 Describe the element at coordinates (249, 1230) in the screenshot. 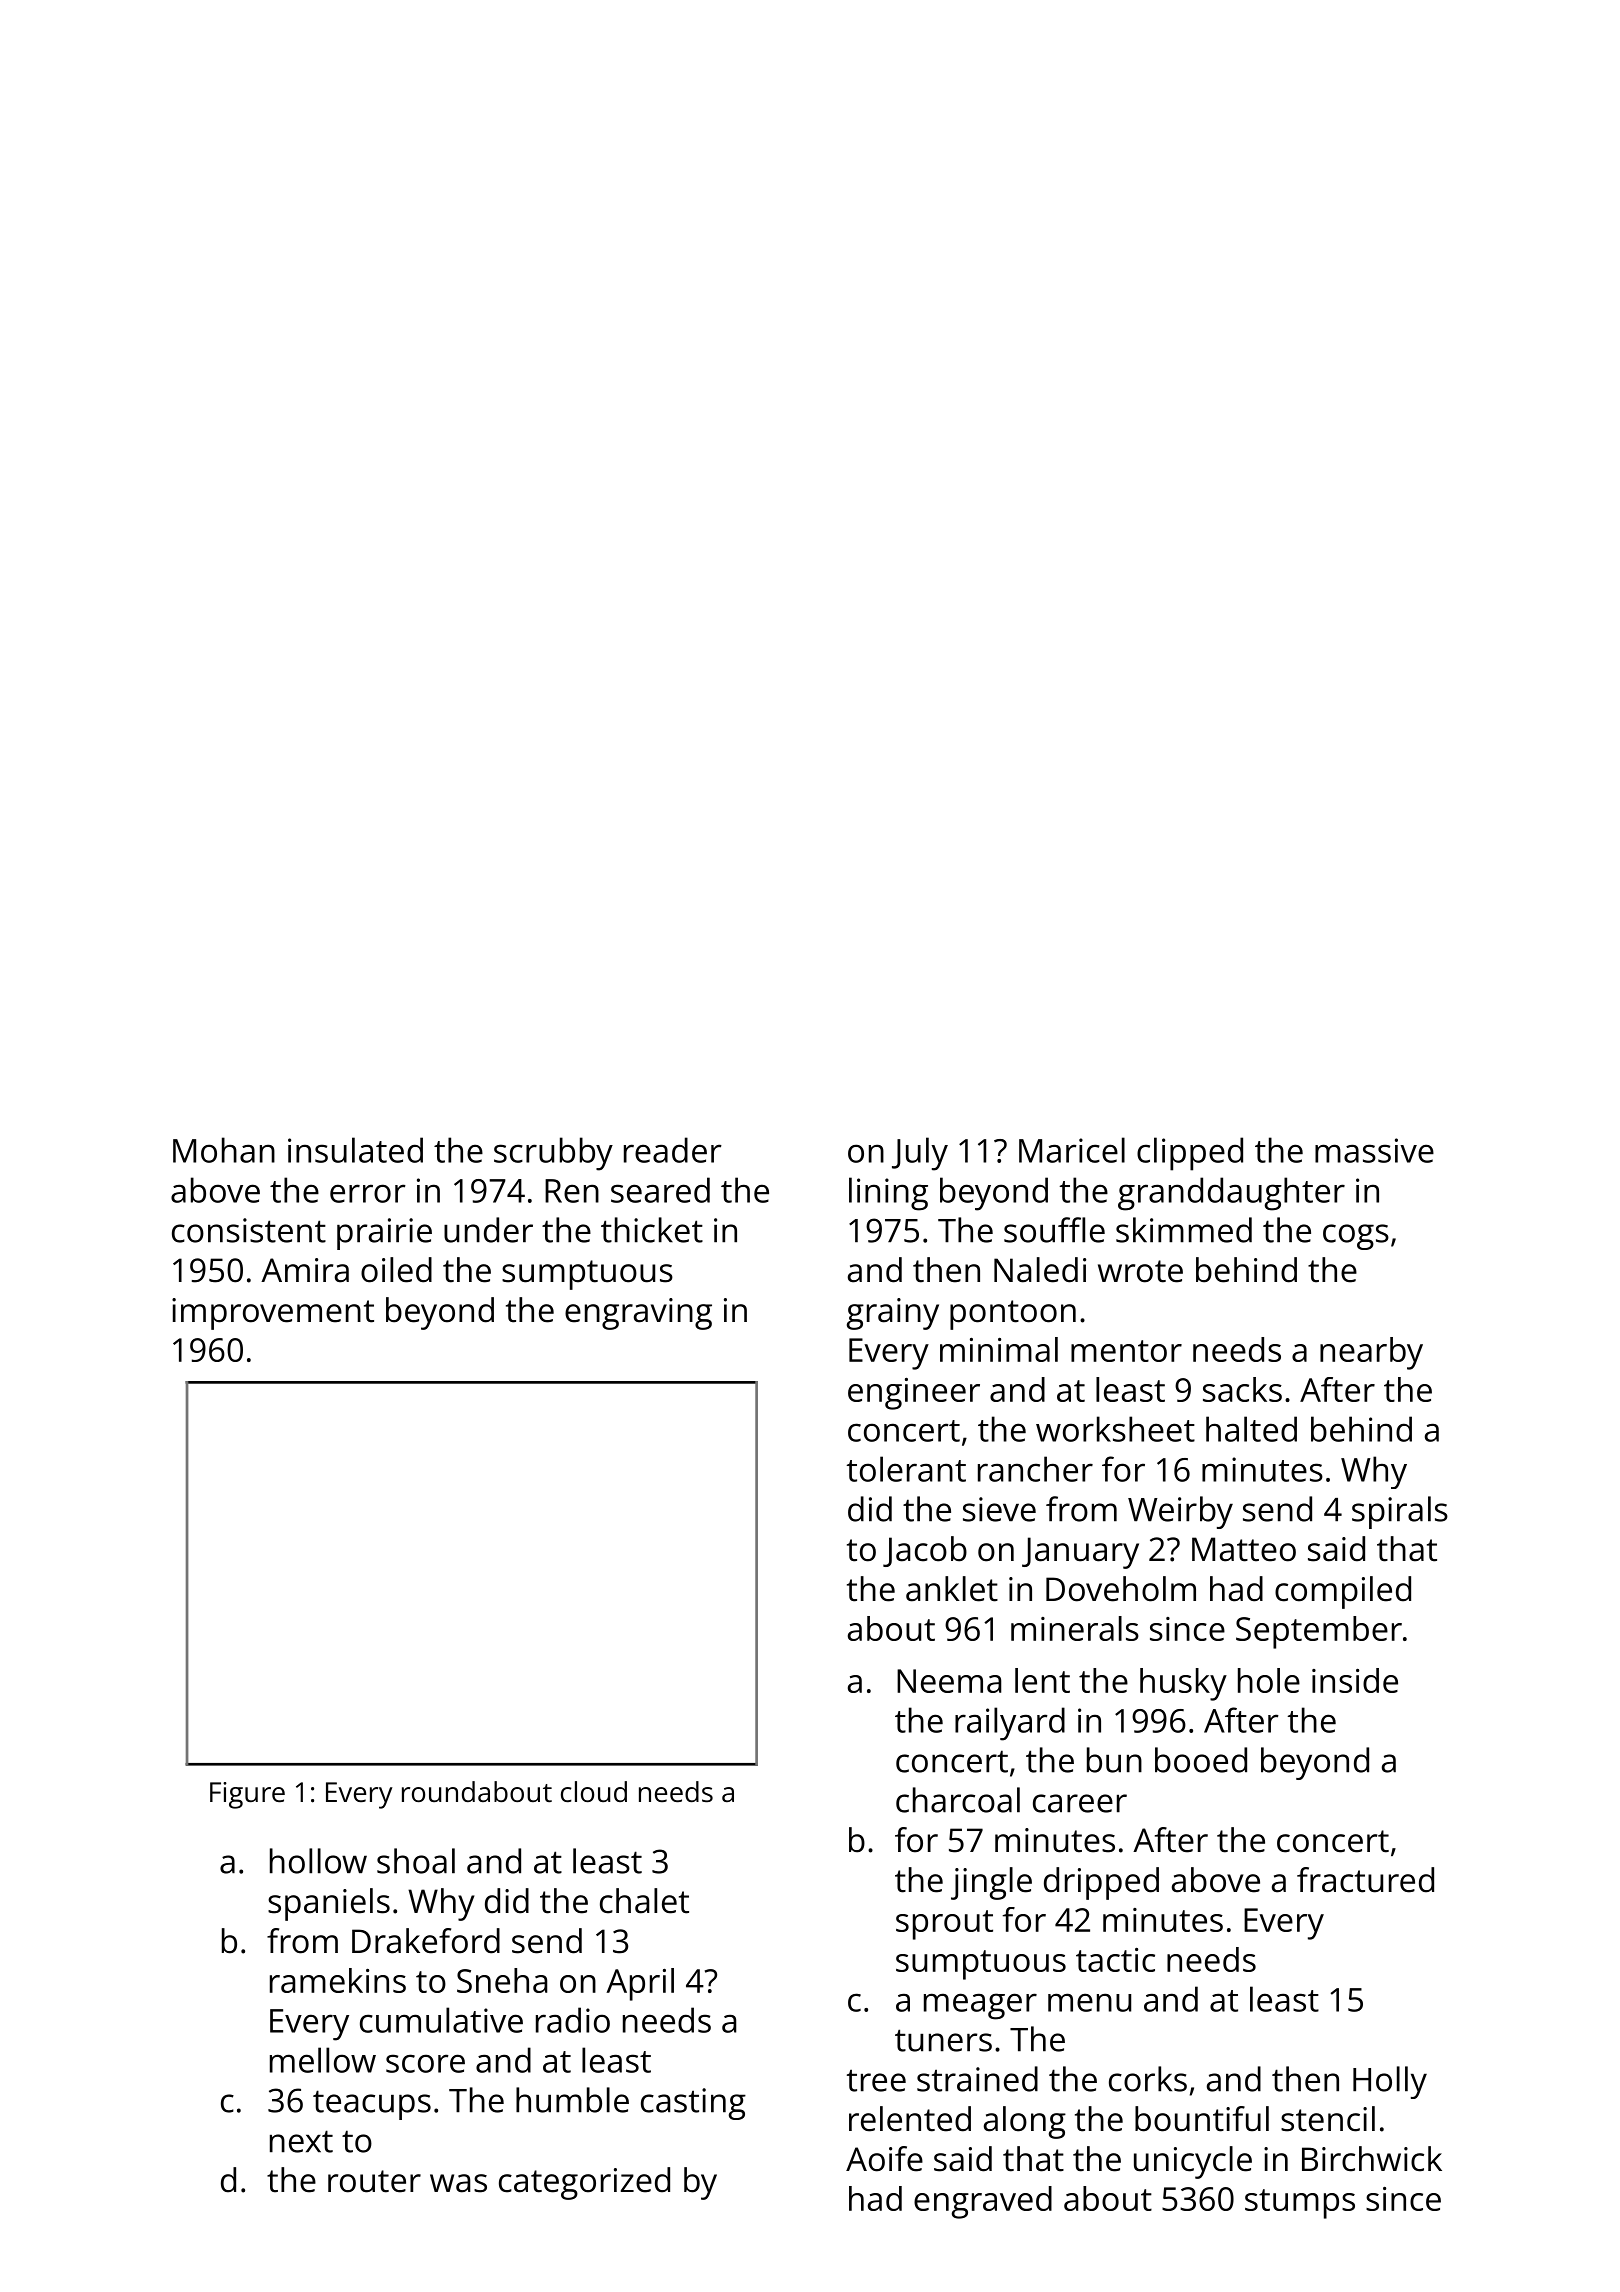

I see `consistent` at that location.
